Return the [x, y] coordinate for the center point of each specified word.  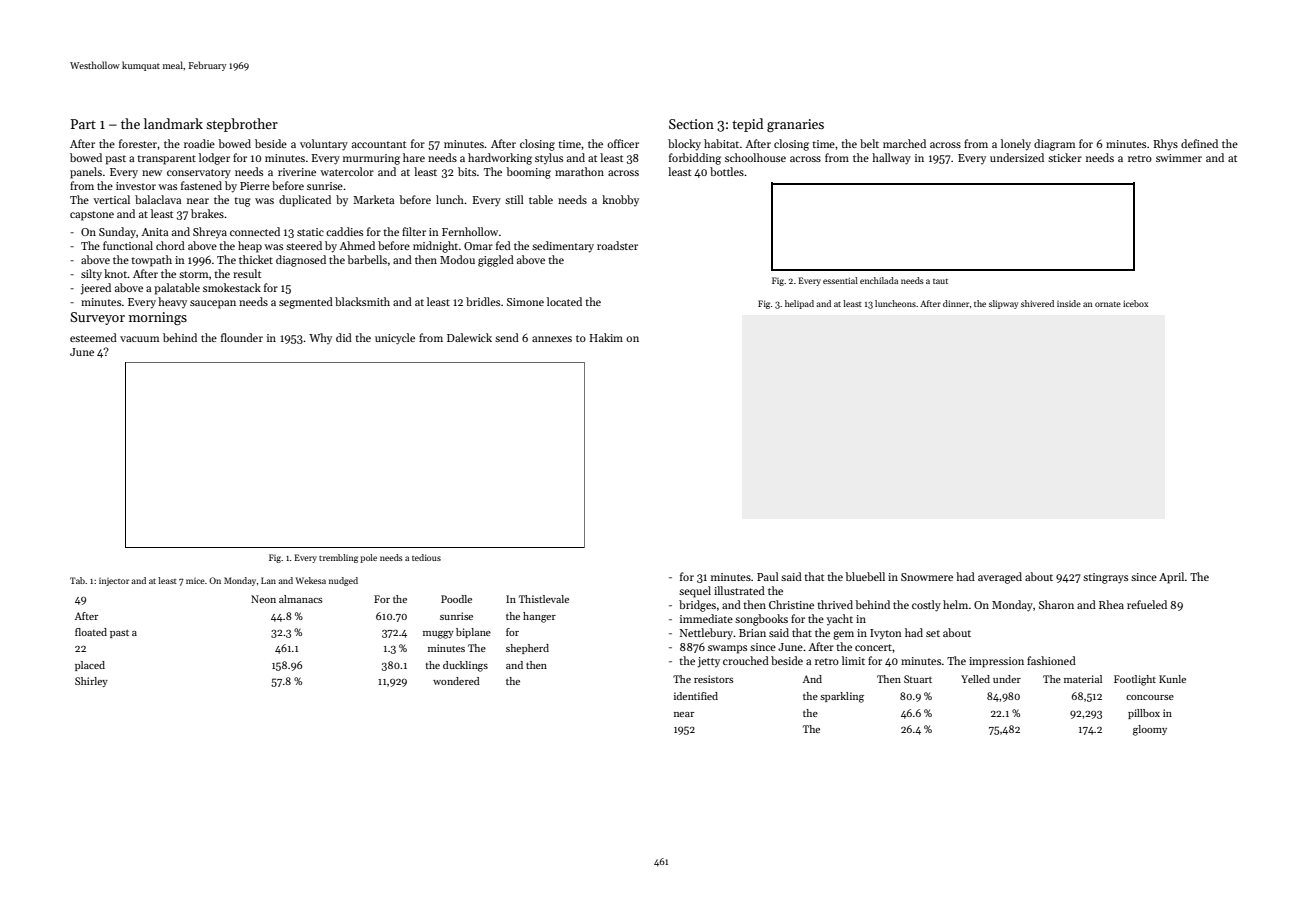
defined [1199, 143]
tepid [747, 125]
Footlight [1135, 680]
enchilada [879, 280]
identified [696, 696]
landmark [173, 123]
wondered [456, 681]
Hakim [606, 337]
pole [368, 558]
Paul [768, 576]
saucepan [213, 304]
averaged [1000, 578]
